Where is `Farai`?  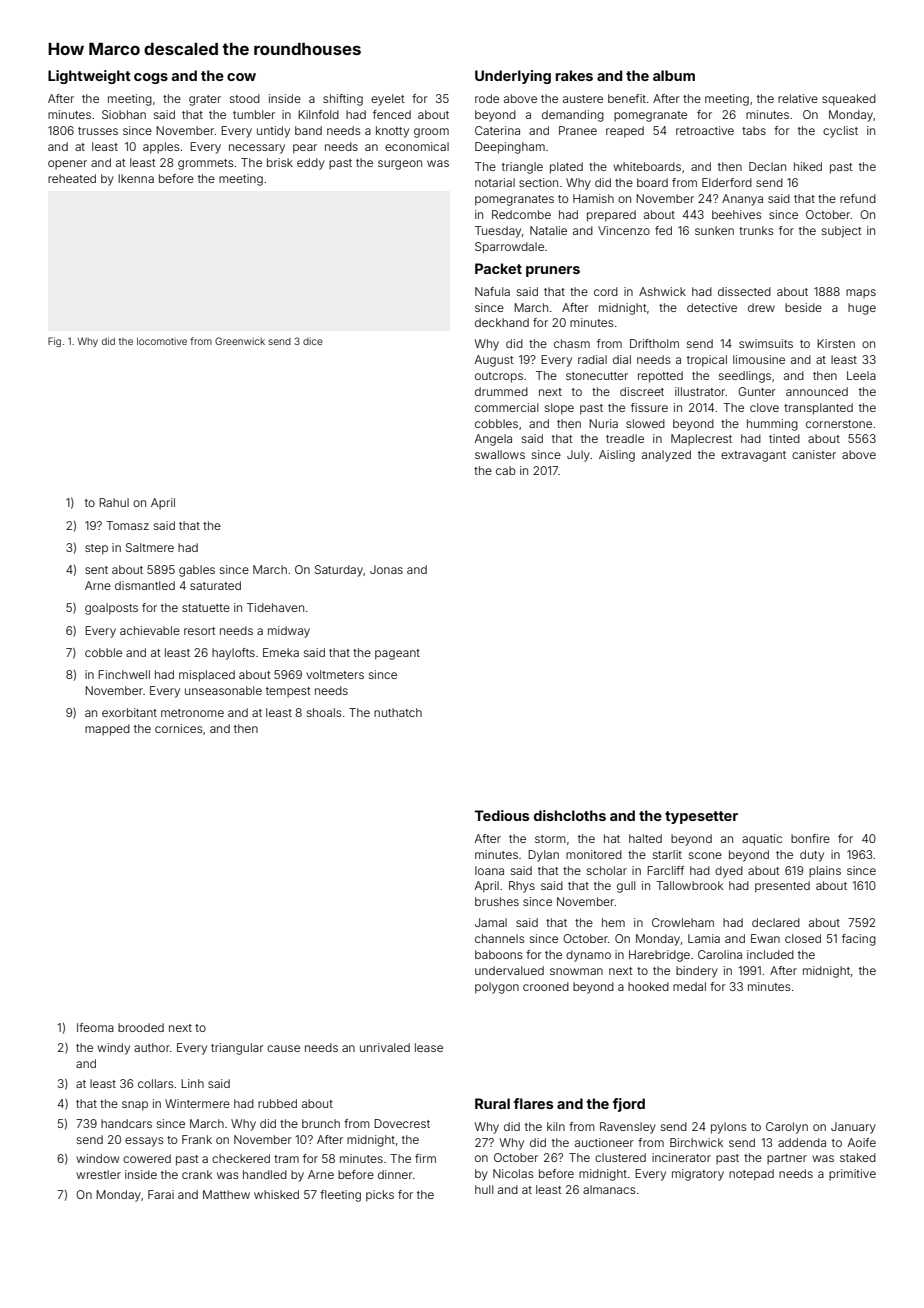
Farai is located at coordinates (161, 1194).
